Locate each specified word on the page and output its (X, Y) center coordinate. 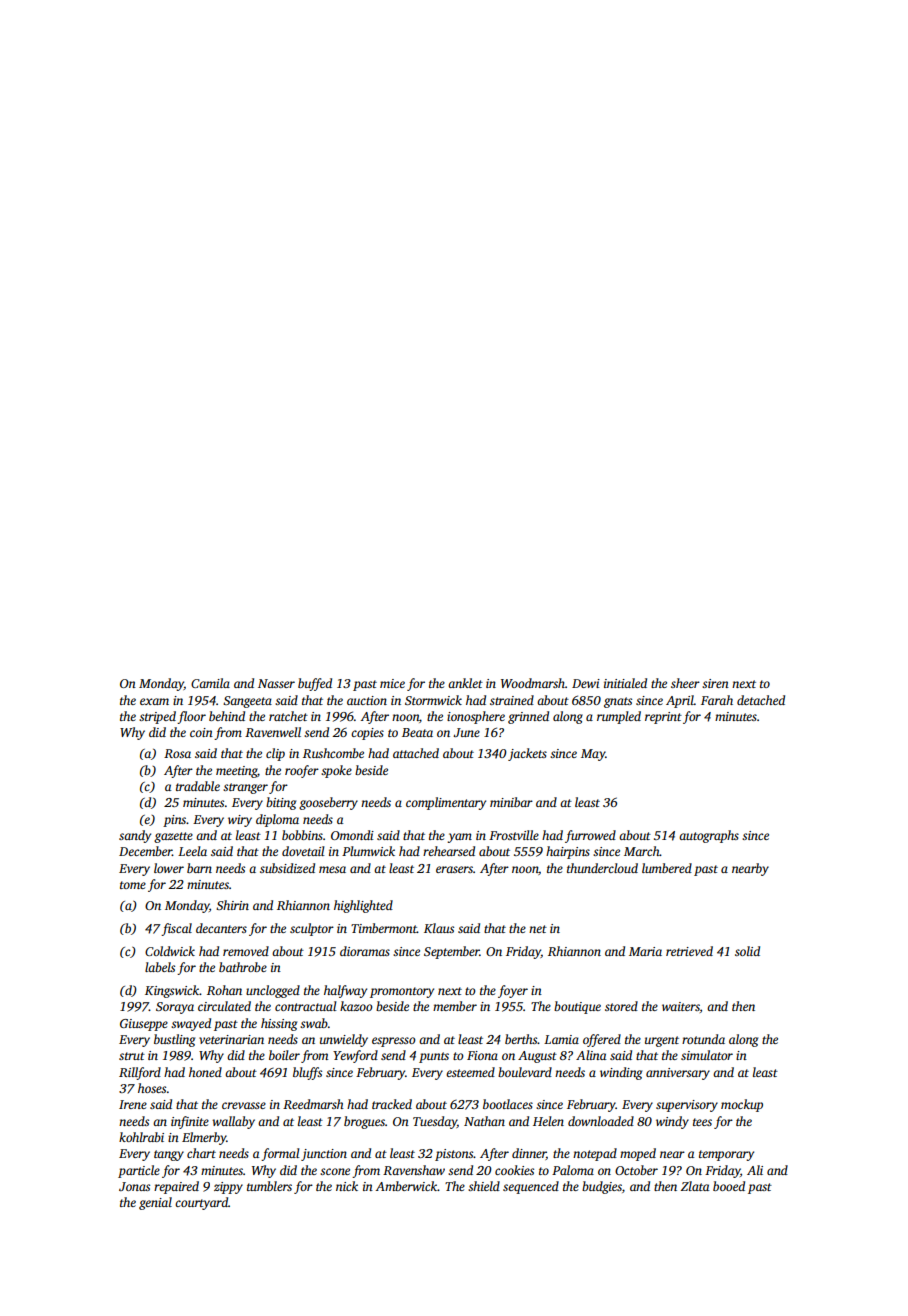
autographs (709, 836)
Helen (548, 1121)
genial (155, 1203)
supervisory (687, 1106)
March (642, 851)
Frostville (514, 835)
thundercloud (602, 868)
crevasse (244, 1105)
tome (133, 885)
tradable (198, 786)
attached (416, 753)
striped (157, 717)
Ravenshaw (414, 1170)
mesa (332, 869)
